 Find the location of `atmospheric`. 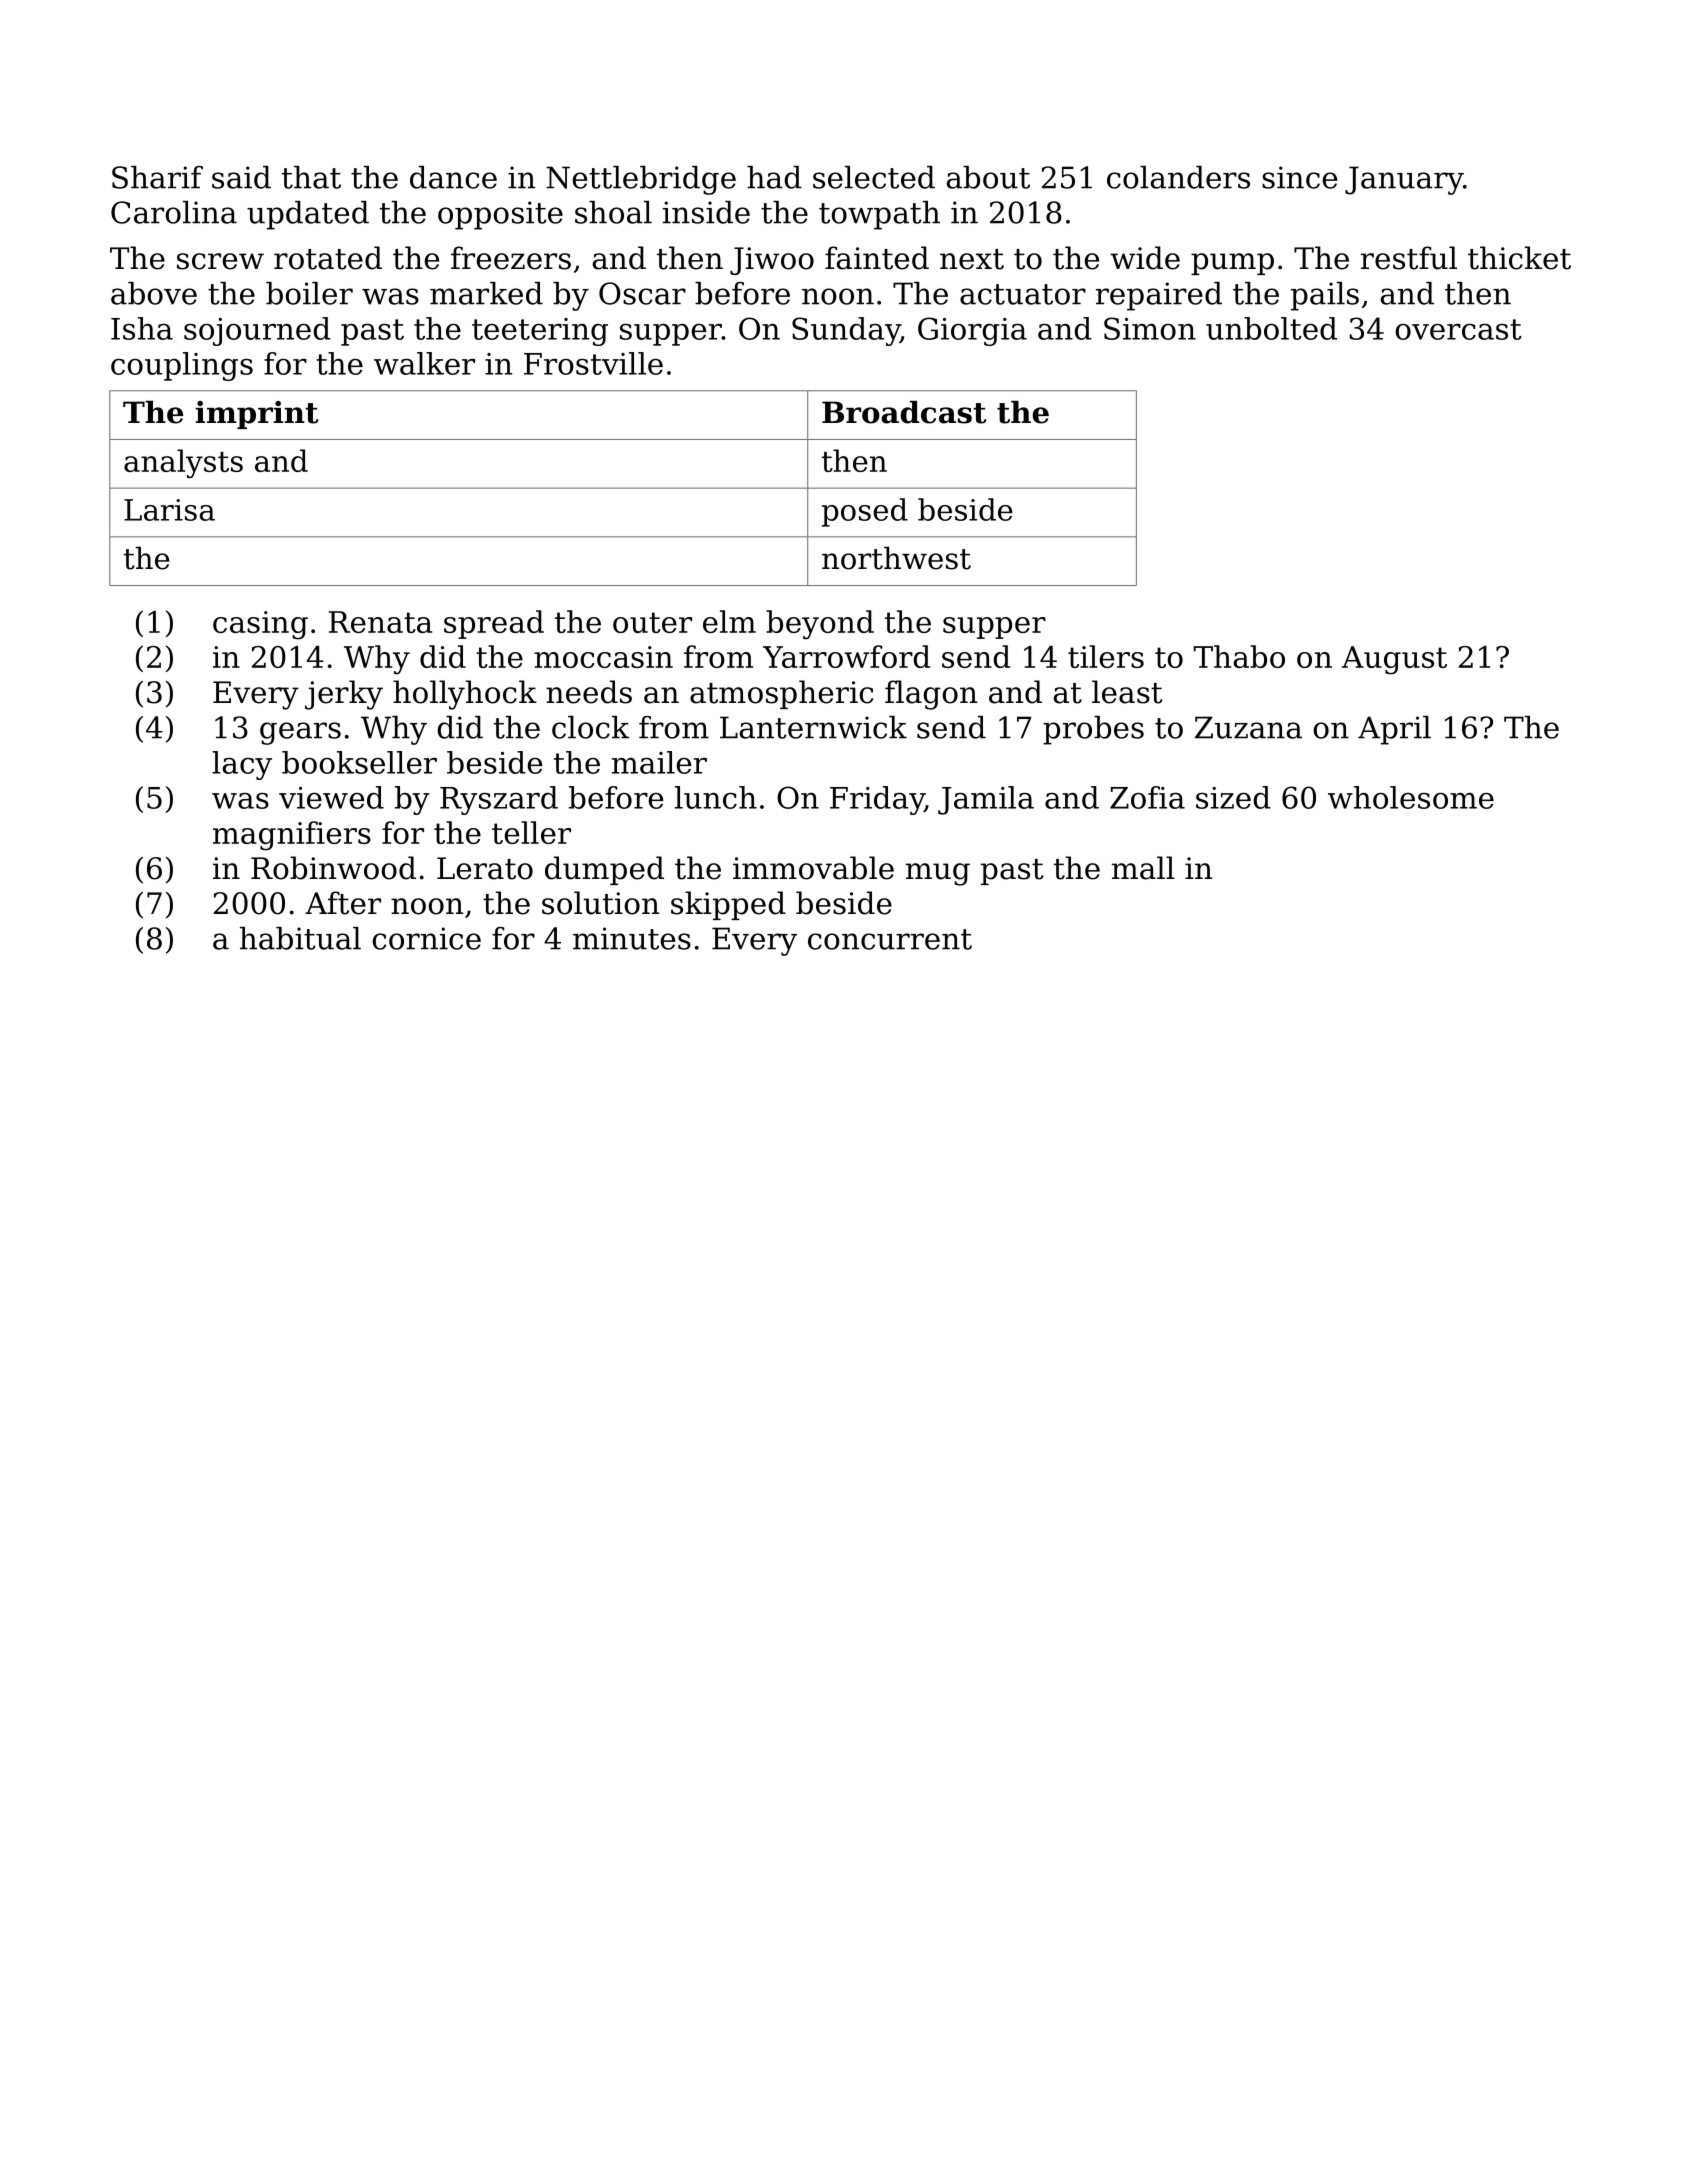

atmospheric is located at coordinates (781, 694).
